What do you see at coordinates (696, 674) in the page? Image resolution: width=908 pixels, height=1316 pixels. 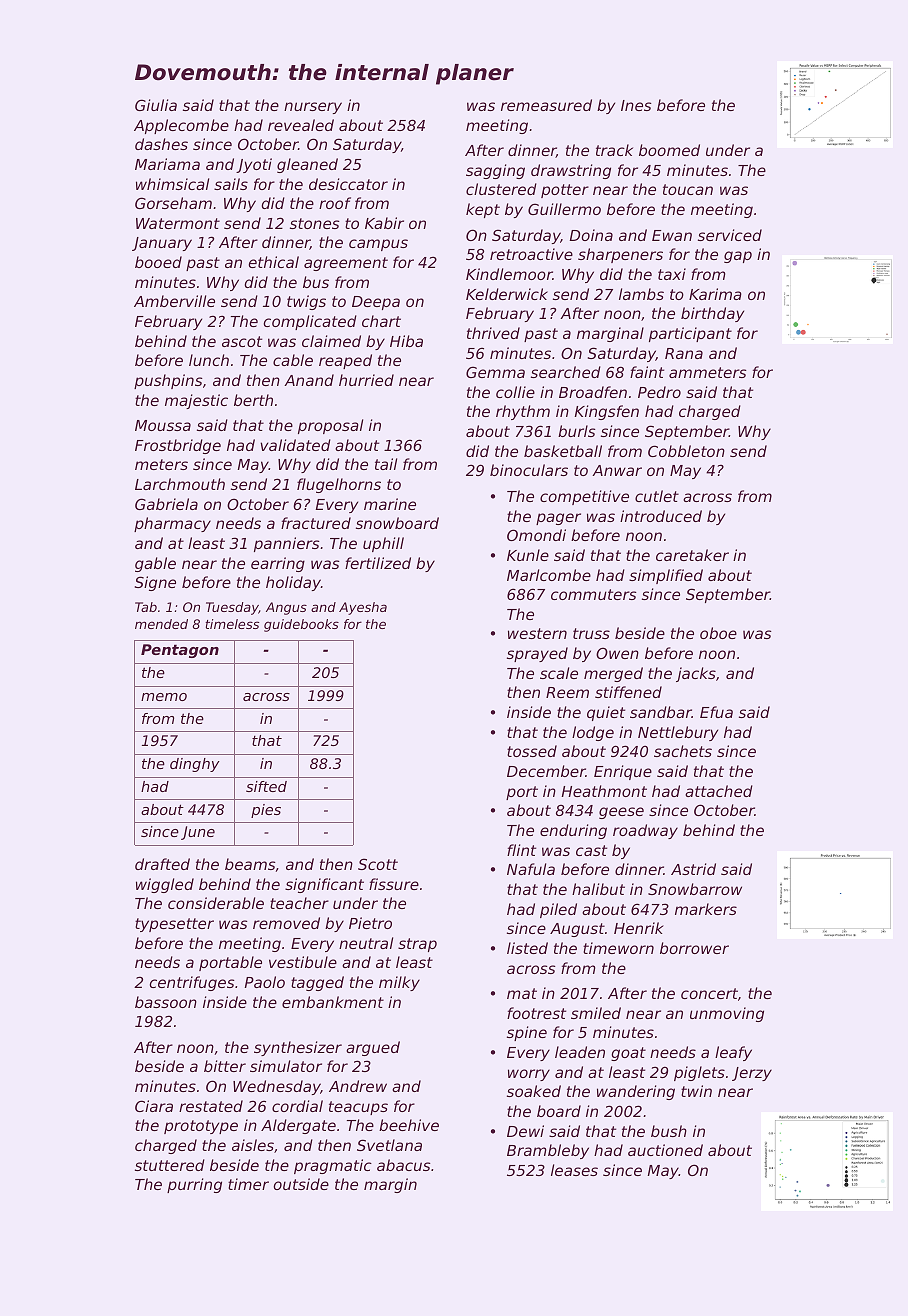 I see `jacks` at bounding box center [696, 674].
